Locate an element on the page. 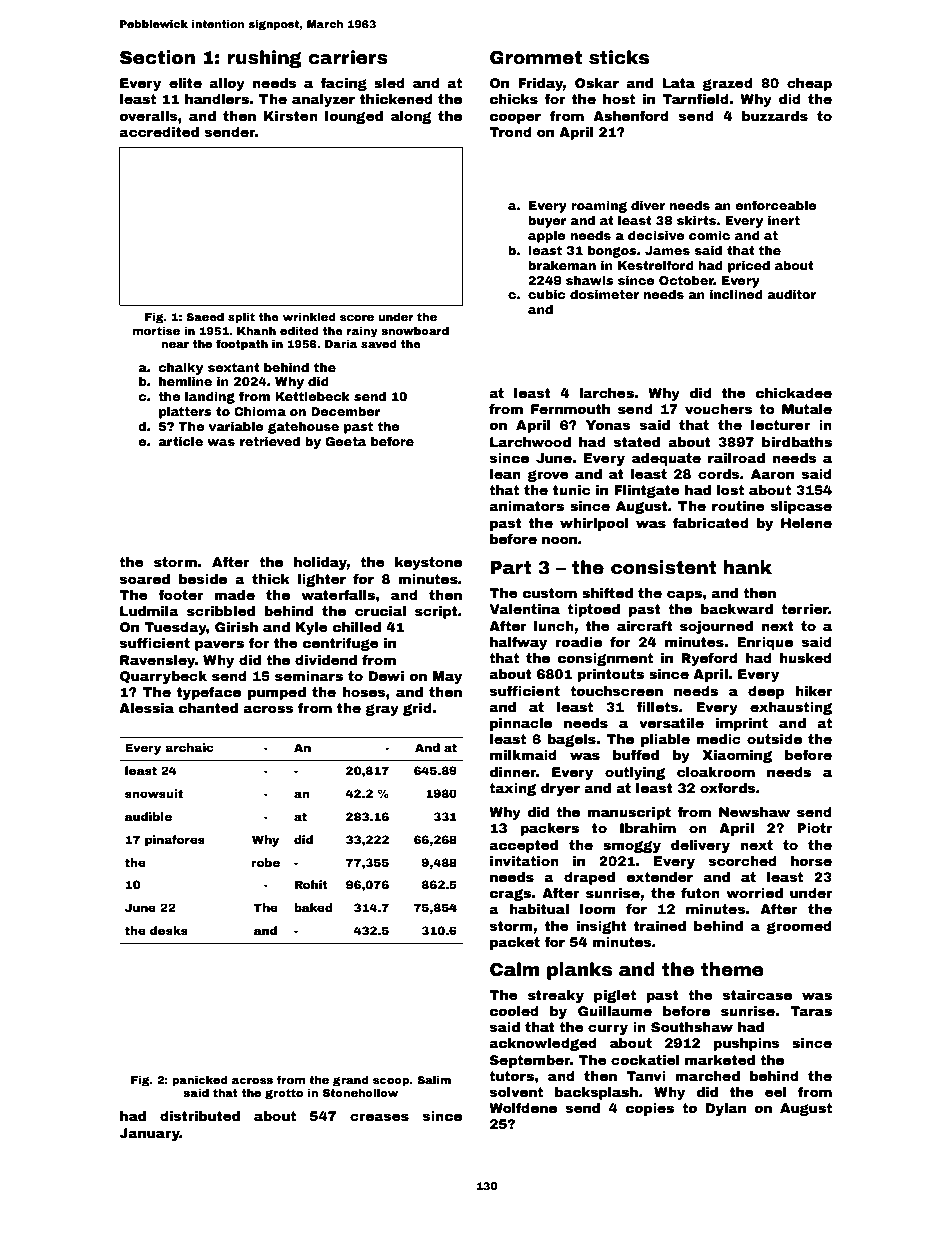  sled is located at coordinates (389, 83).
